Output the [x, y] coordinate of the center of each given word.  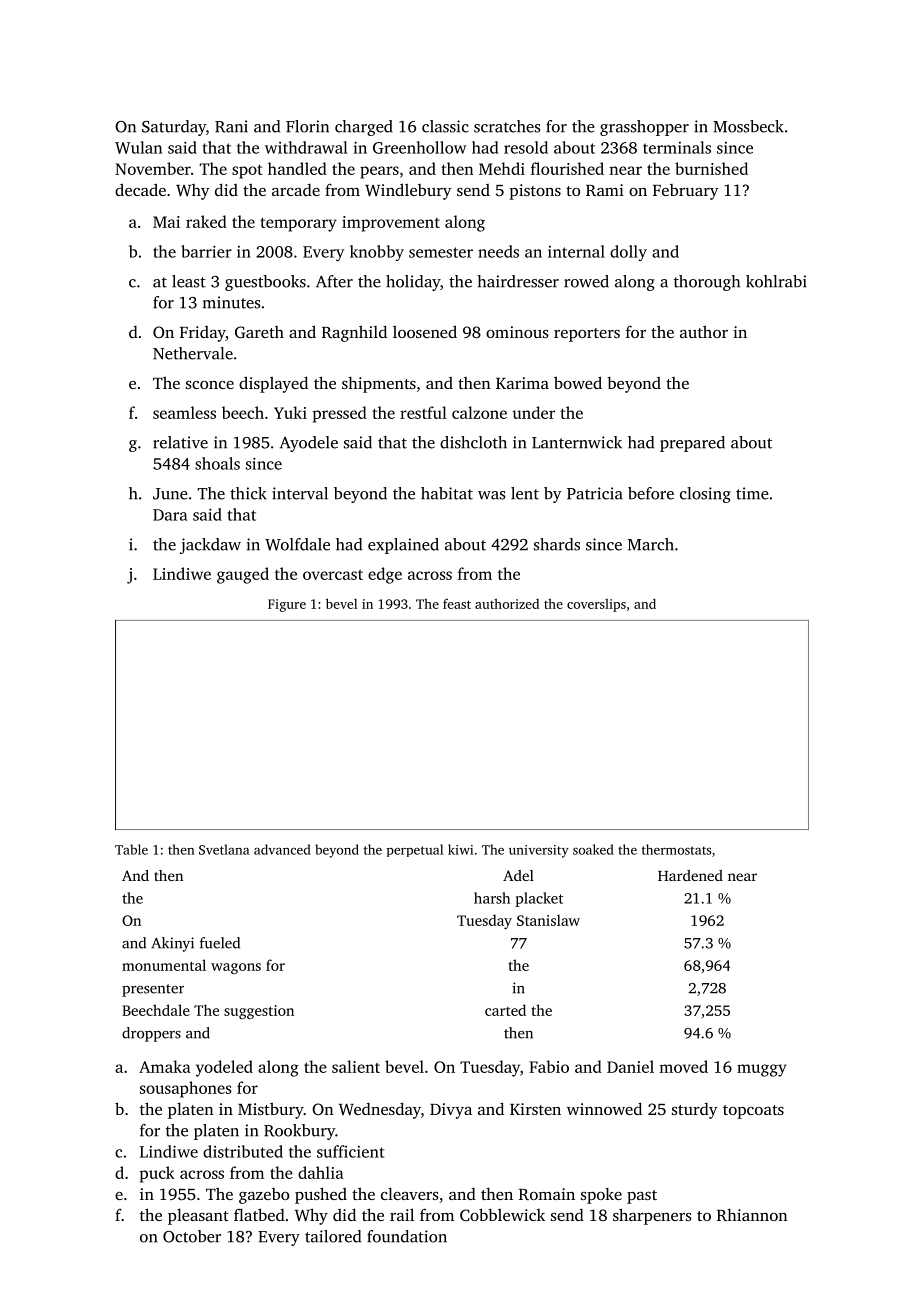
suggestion [259, 1012]
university [539, 851]
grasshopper [644, 128]
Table [131, 849]
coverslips [596, 605]
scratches [507, 126]
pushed [321, 1195]
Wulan [138, 147]
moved [683, 1066]
